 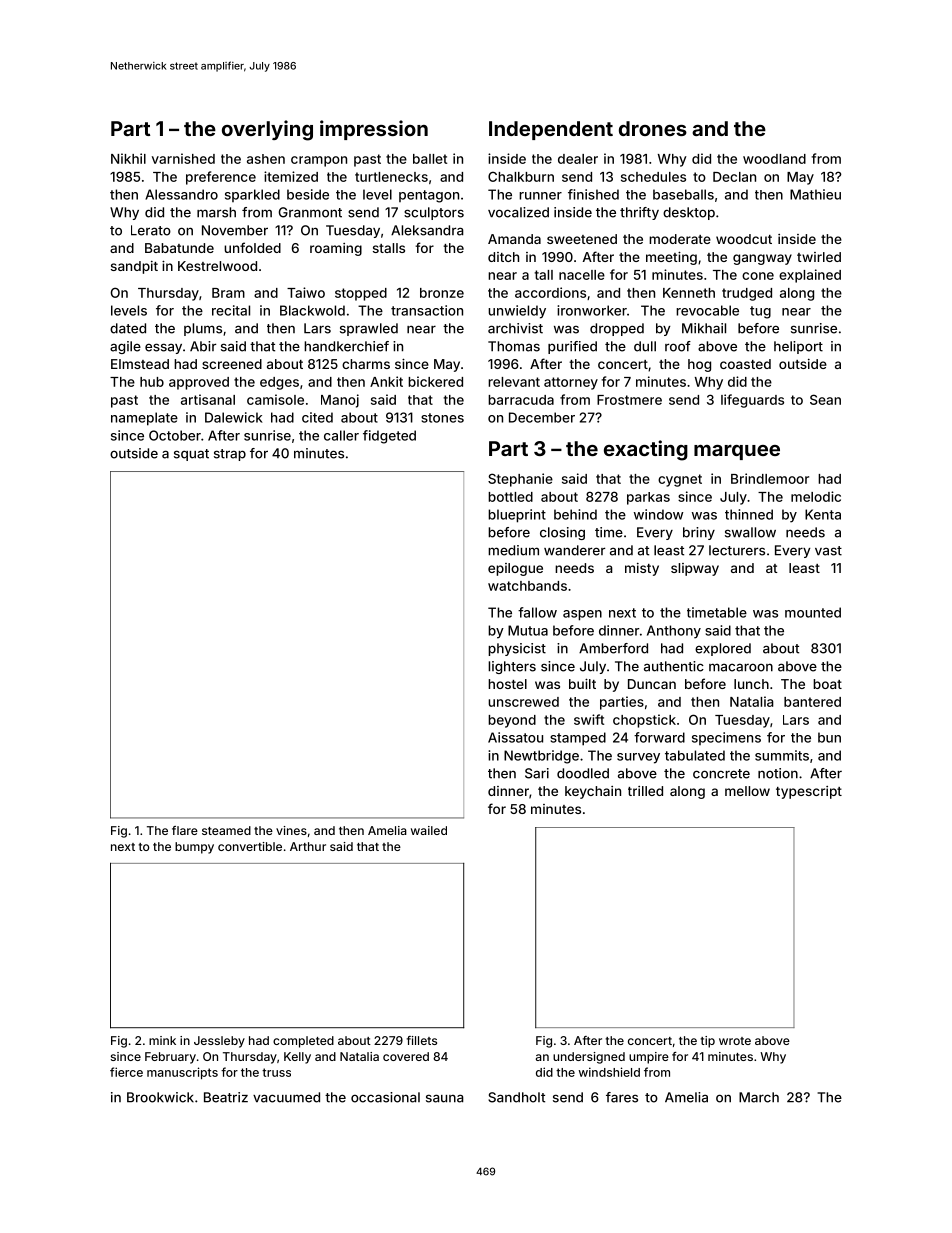 I want to click on keychain, so click(x=593, y=792).
